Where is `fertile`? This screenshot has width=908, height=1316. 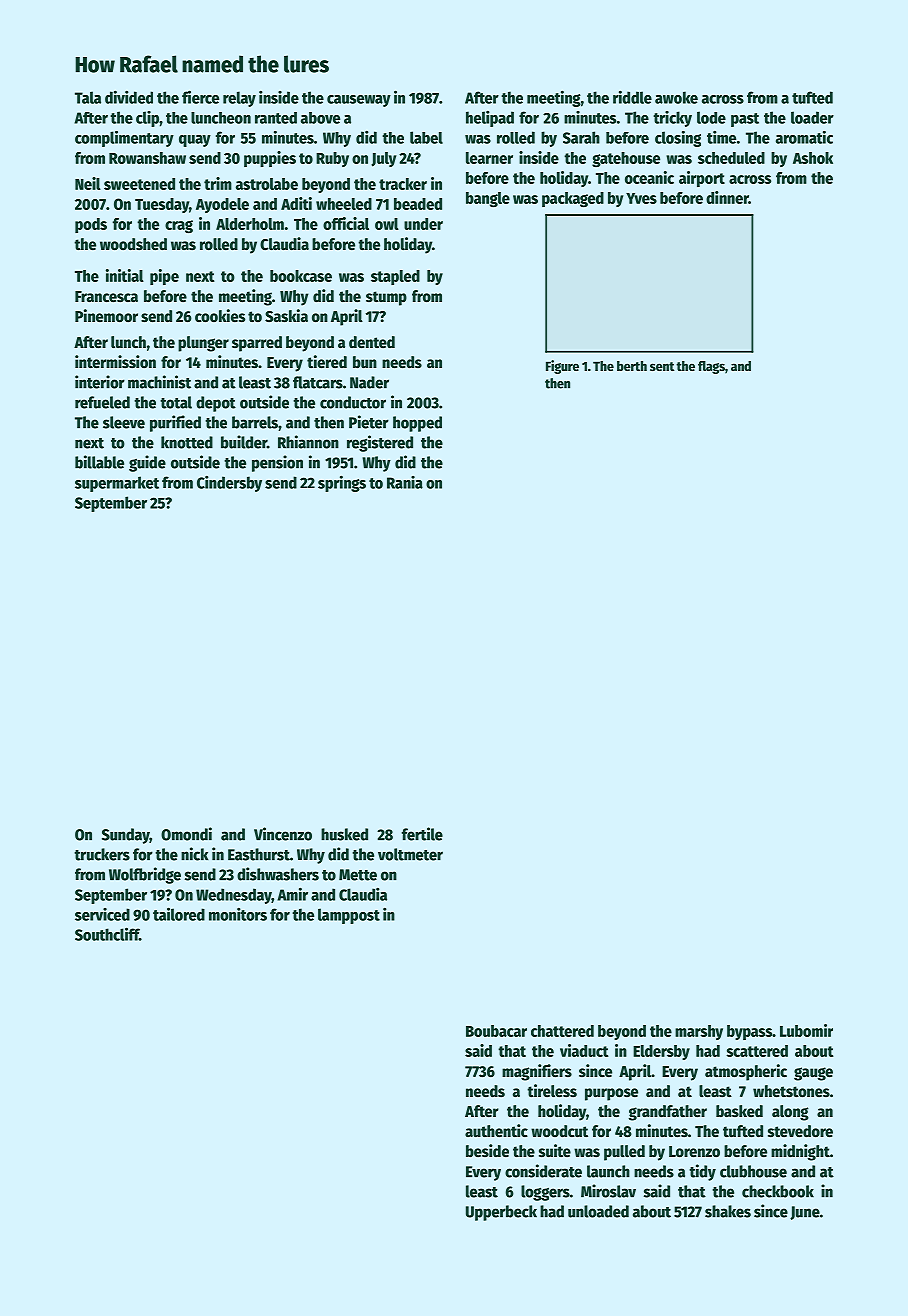 fertile is located at coordinates (422, 834).
